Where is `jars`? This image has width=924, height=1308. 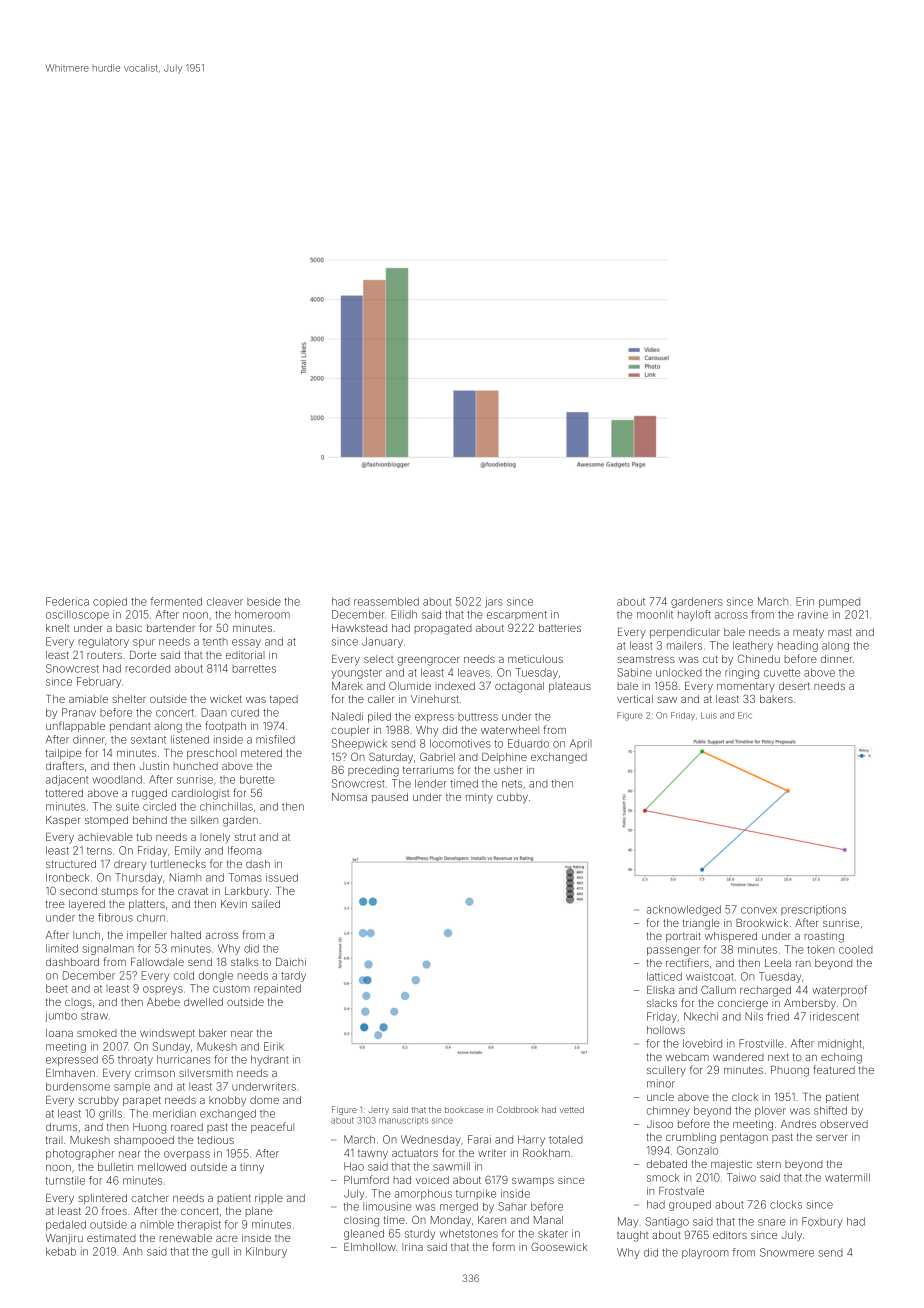 jars is located at coordinates (494, 602).
